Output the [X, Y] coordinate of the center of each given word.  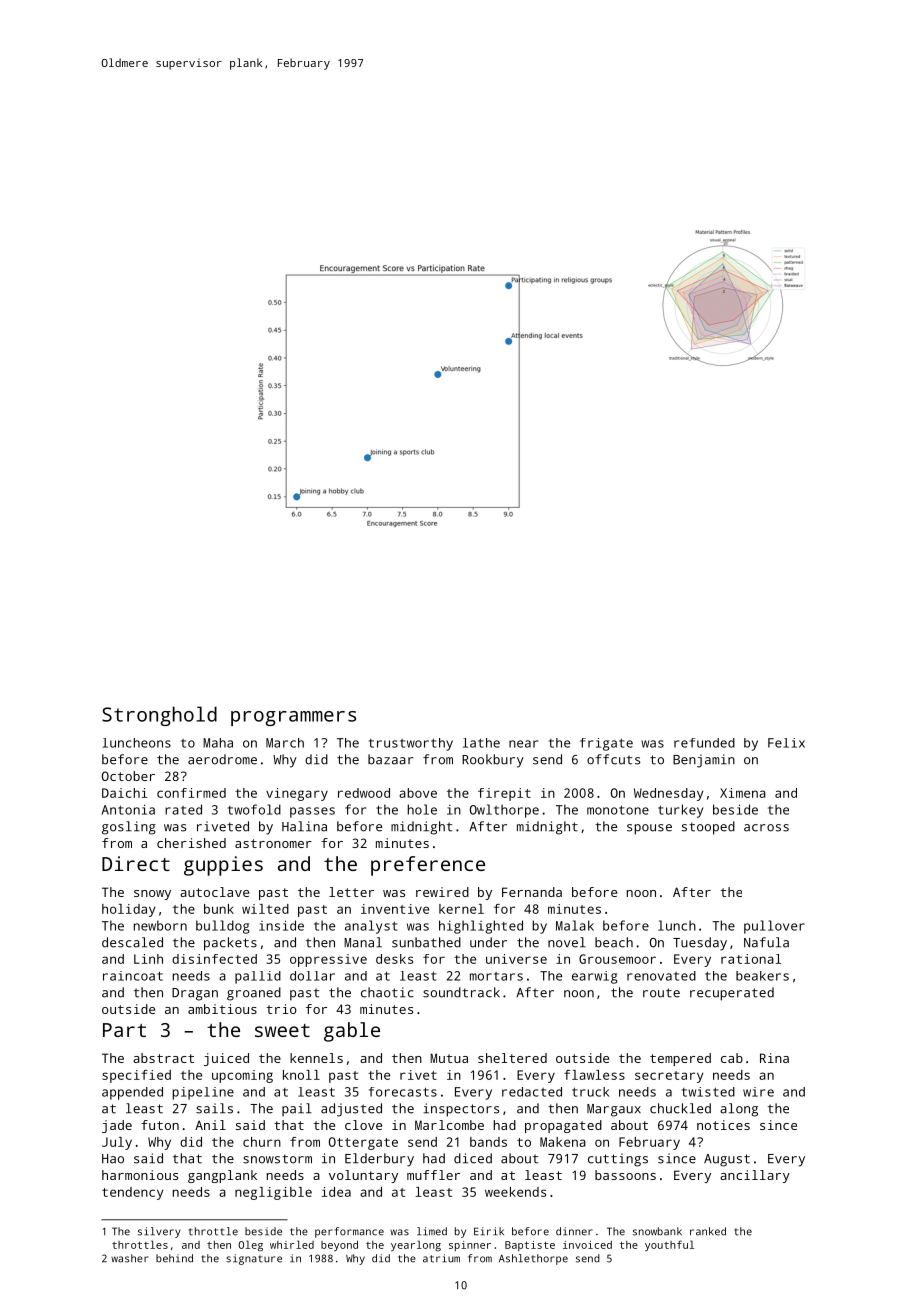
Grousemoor [617, 959]
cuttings [618, 1160]
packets [230, 944]
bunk [219, 909]
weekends [515, 1192]
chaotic [387, 992]
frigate [606, 744]
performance [349, 1232]
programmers [293, 718]
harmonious [140, 1175]
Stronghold [159, 716]
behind [174, 1258]
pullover [774, 927]
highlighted [481, 927]
